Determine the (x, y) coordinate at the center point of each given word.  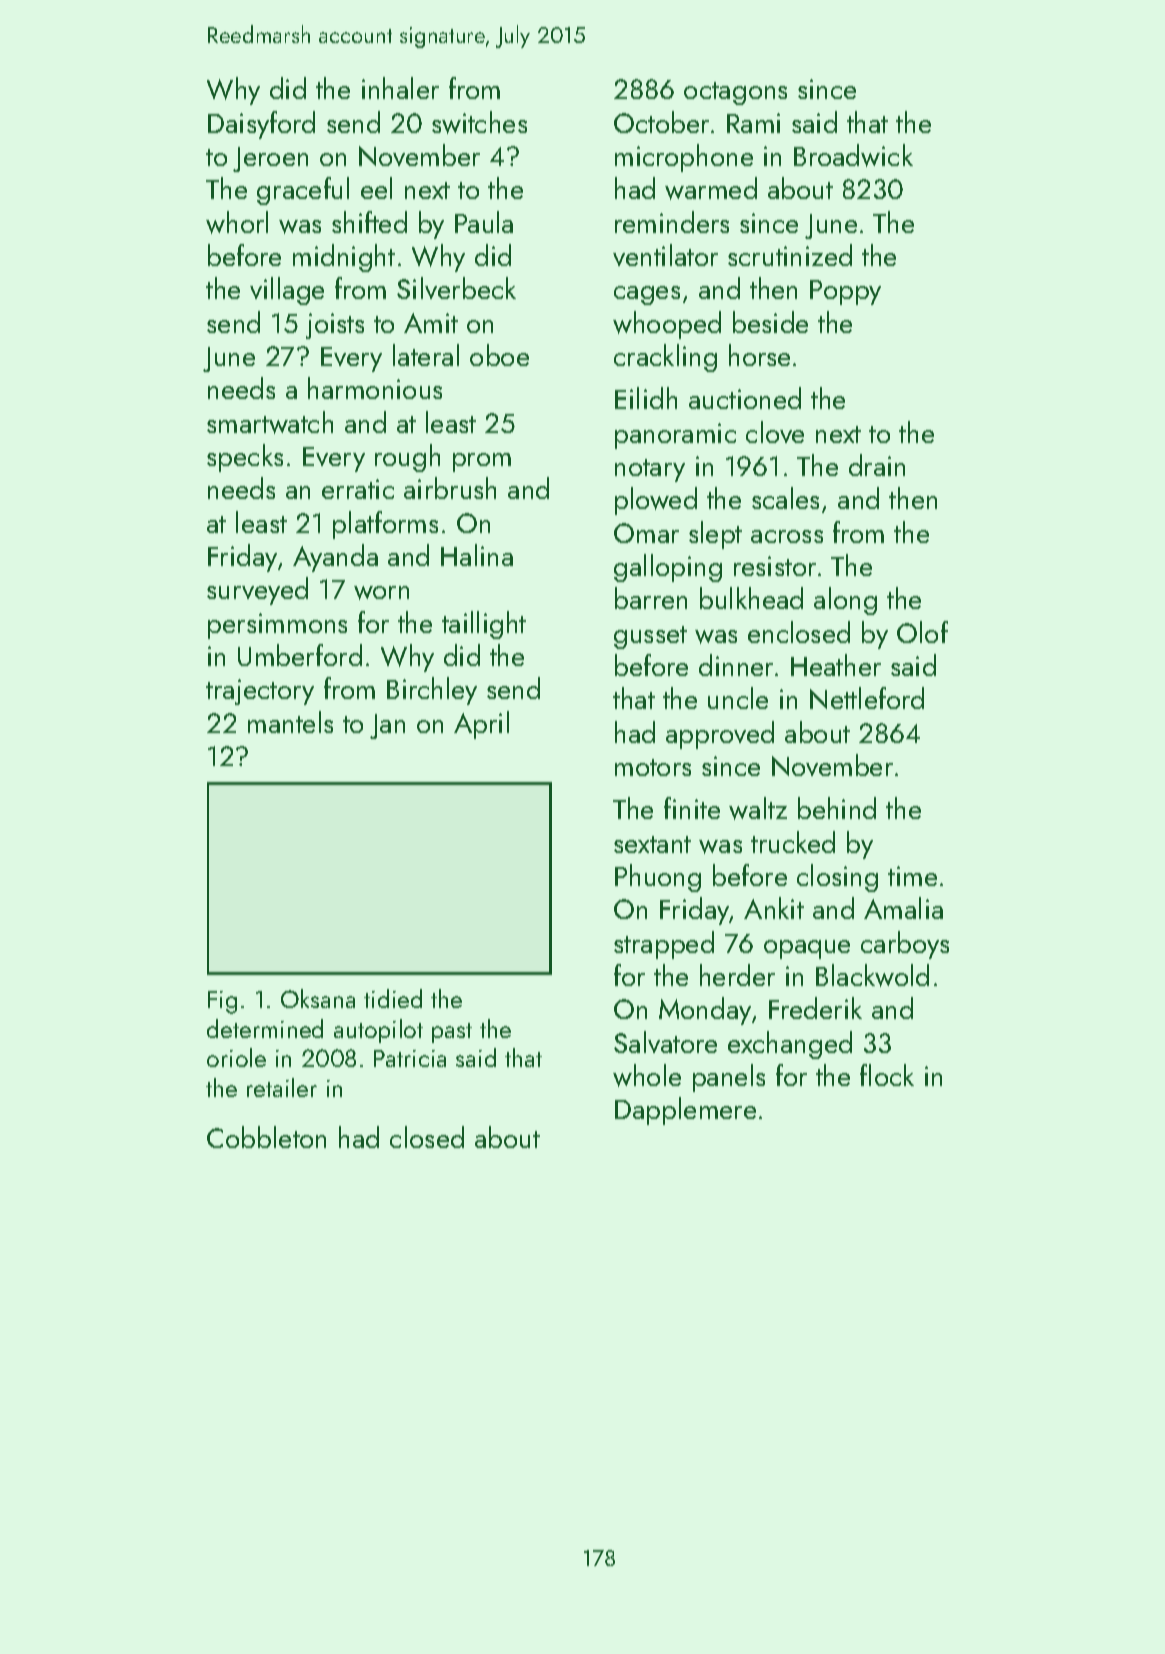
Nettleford (867, 698)
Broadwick (853, 155)
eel (376, 188)
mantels (290, 722)
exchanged (790, 1045)
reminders (672, 222)
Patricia (410, 1058)
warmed (711, 188)
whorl (237, 222)
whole (647, 1075)
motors (653, 767)
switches (479, 122)
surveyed (257, 591)
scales (785, 498)
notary (650, 470)
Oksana (318, 998)
